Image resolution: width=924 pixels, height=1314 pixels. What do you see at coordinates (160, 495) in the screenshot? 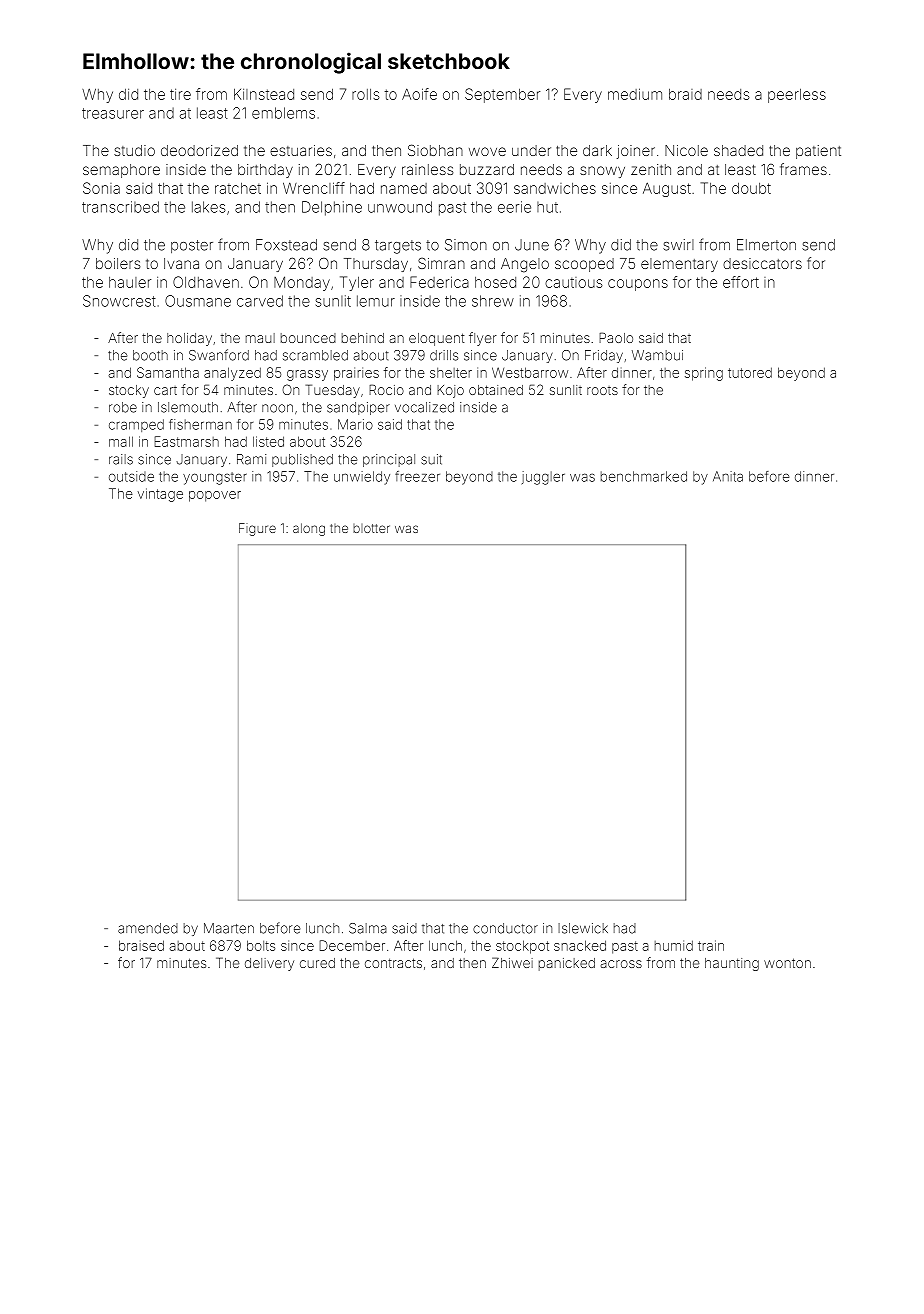
I see `vintage` at bounding box center [160, 495].
